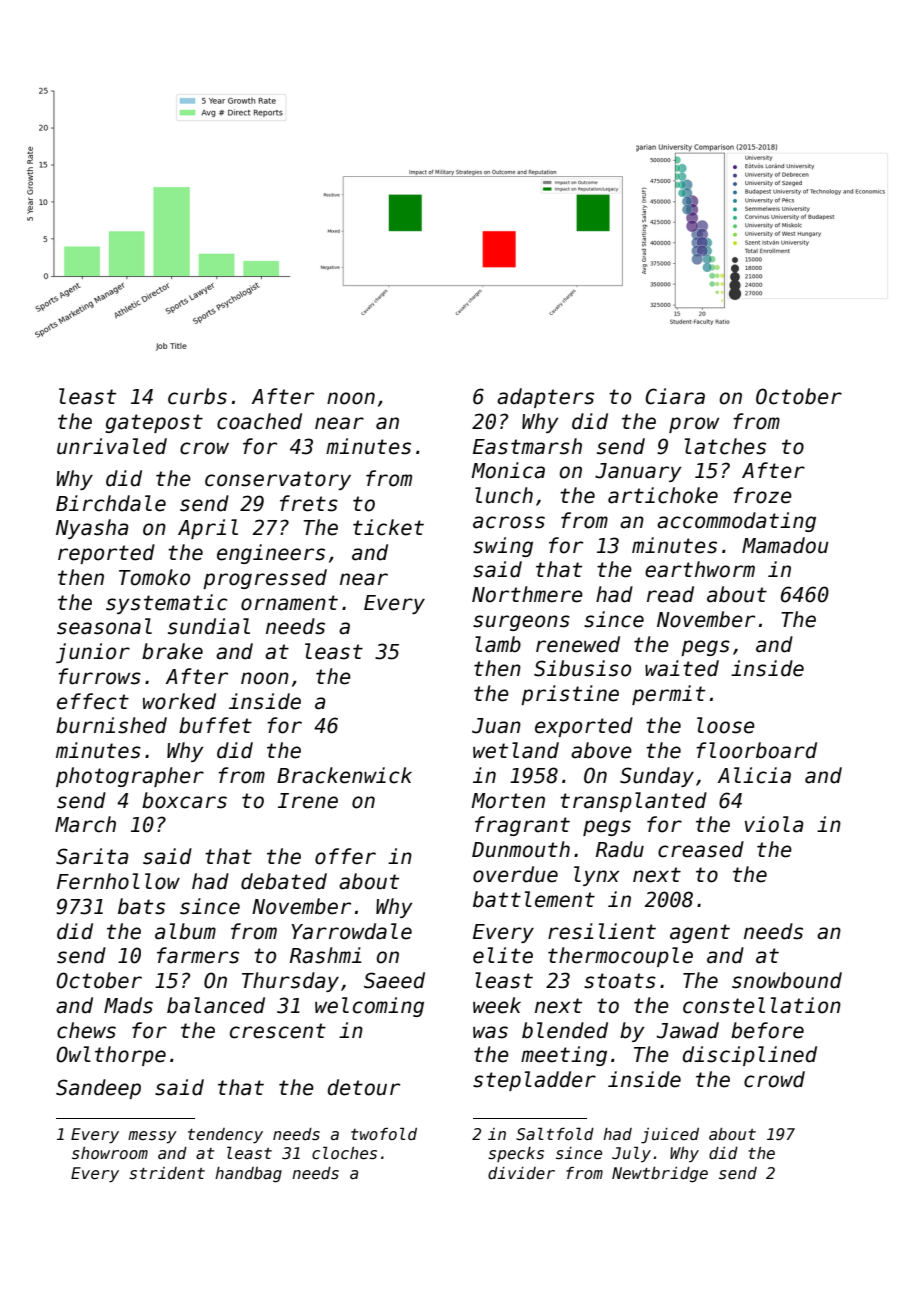 The width and height of the document is (908, 1316). Describe the element at coordinates (675, 396) in the document. I see `Ciara` at that location.
